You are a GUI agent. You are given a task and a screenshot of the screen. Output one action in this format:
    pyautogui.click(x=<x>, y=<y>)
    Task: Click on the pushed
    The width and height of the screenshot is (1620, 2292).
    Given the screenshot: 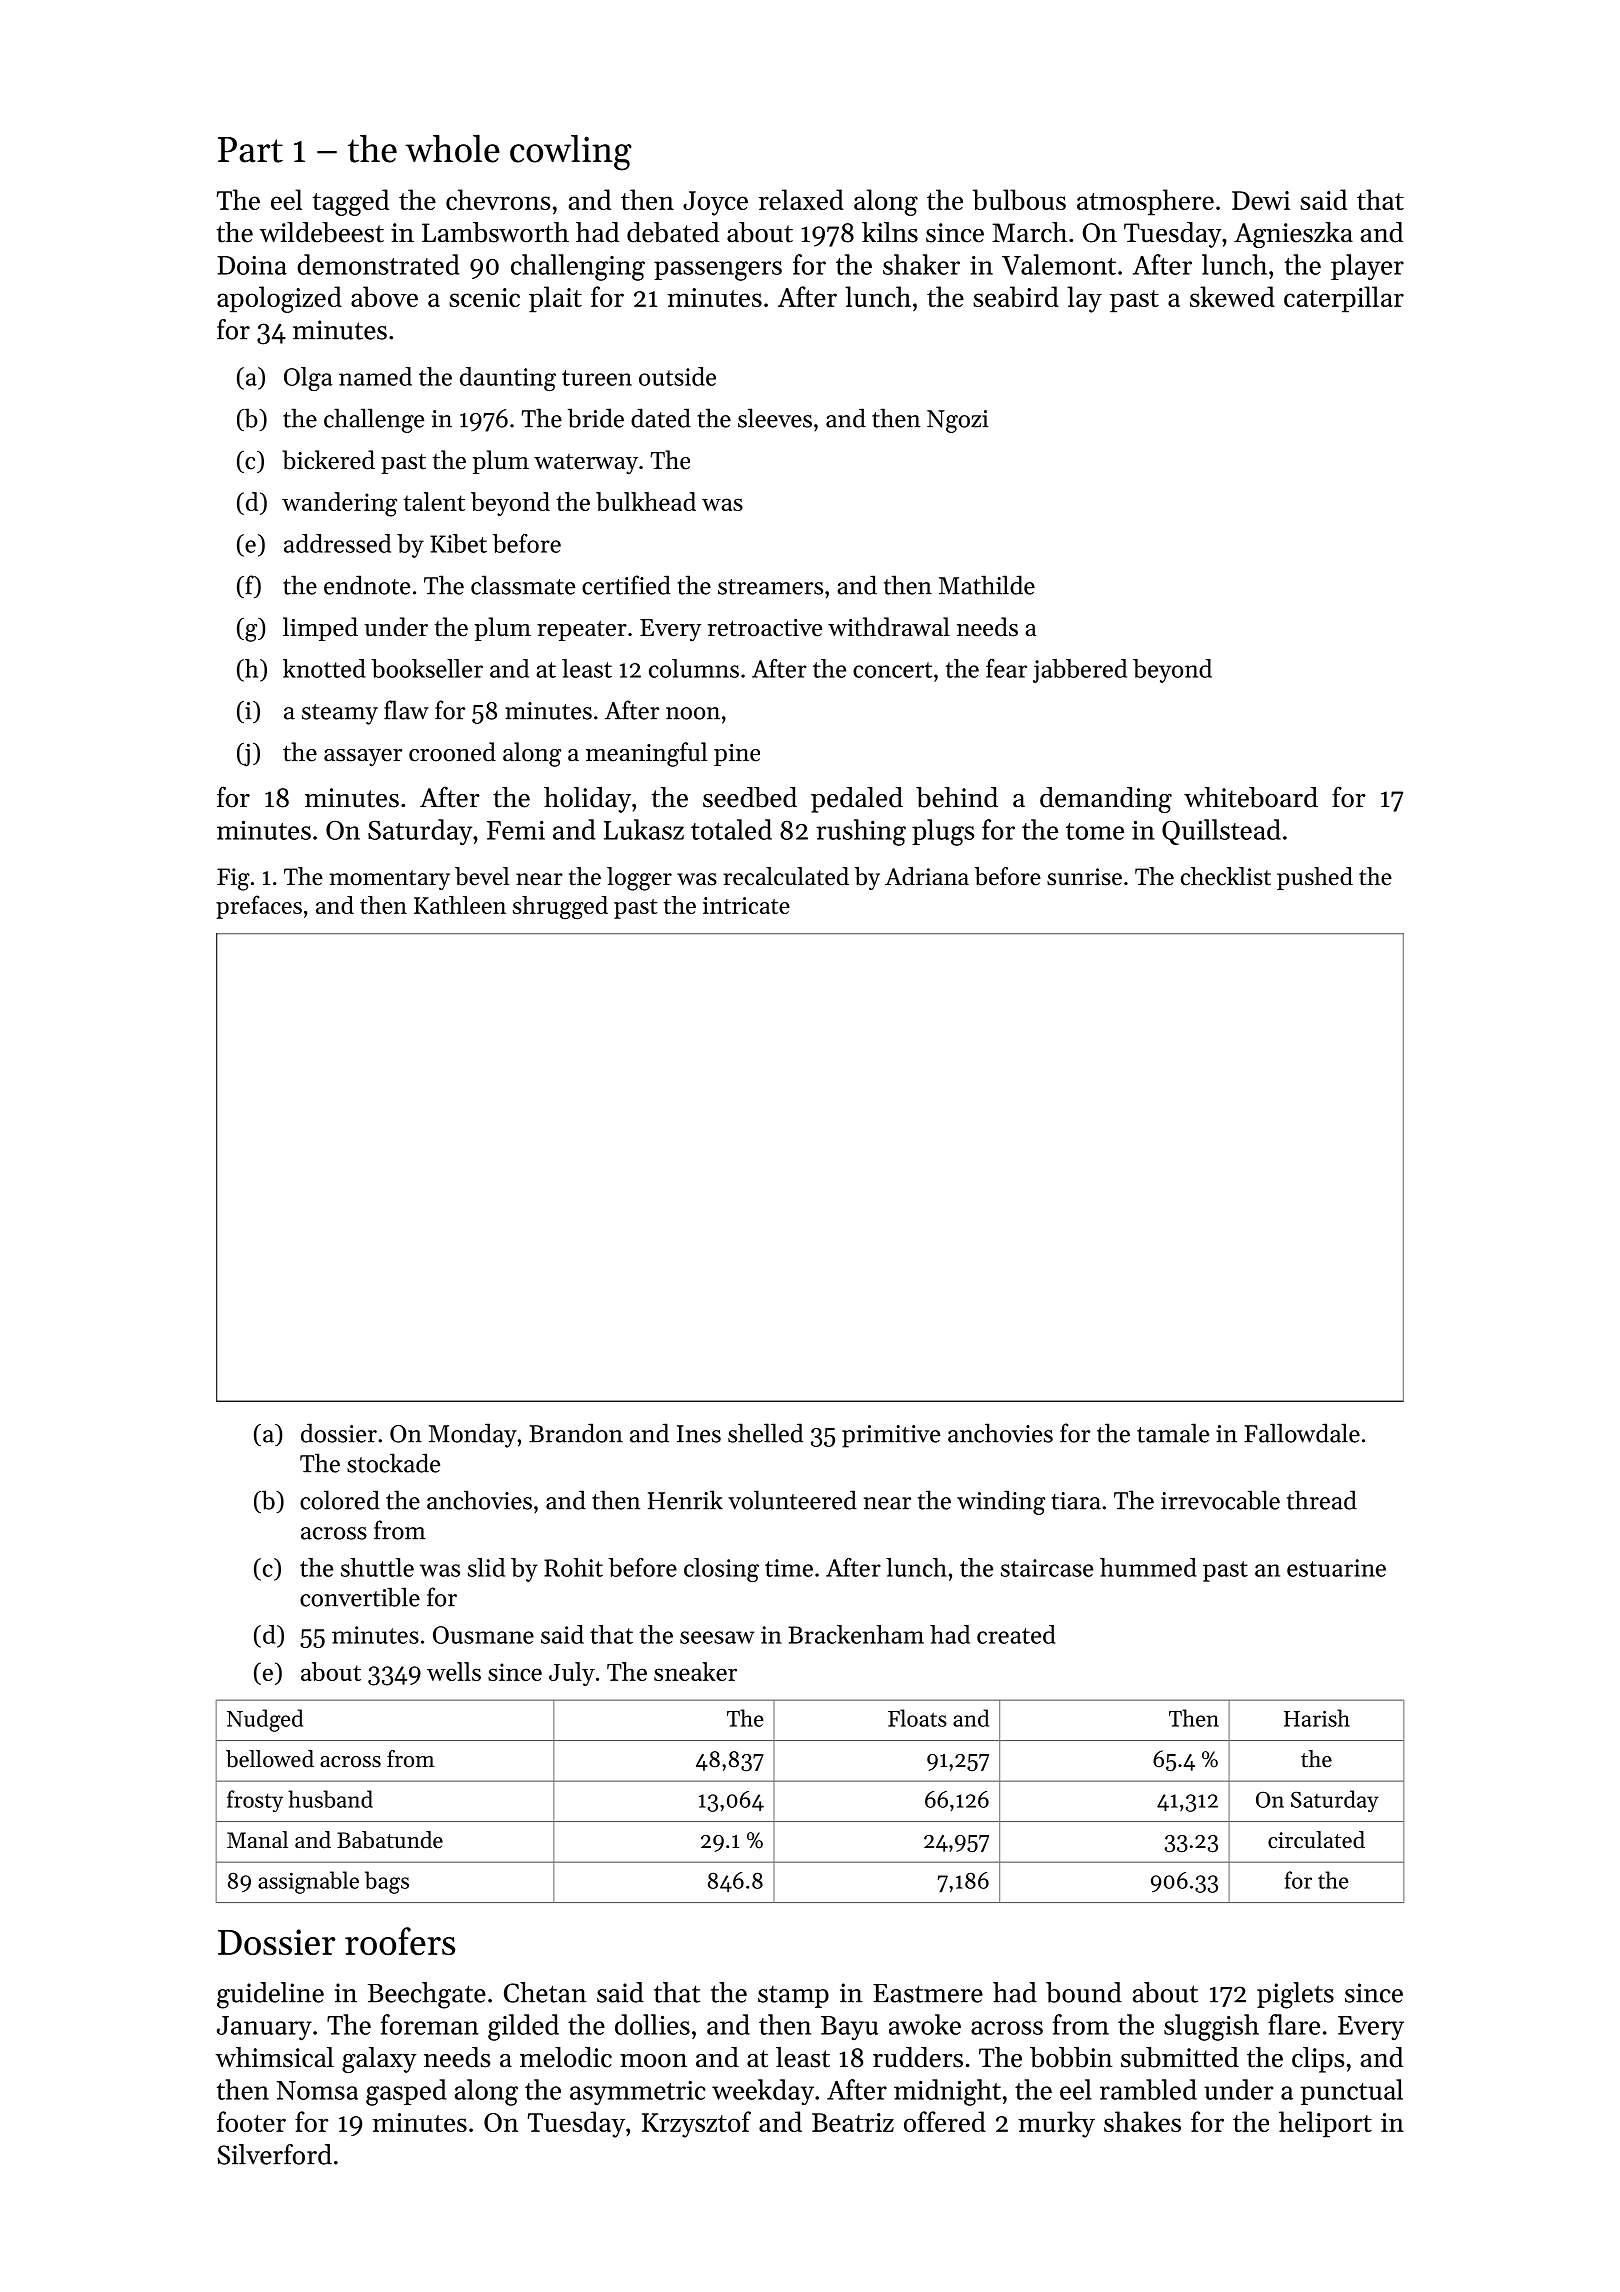 What is the action you would take?
    pyautogui.click(x=1315, y=878)
